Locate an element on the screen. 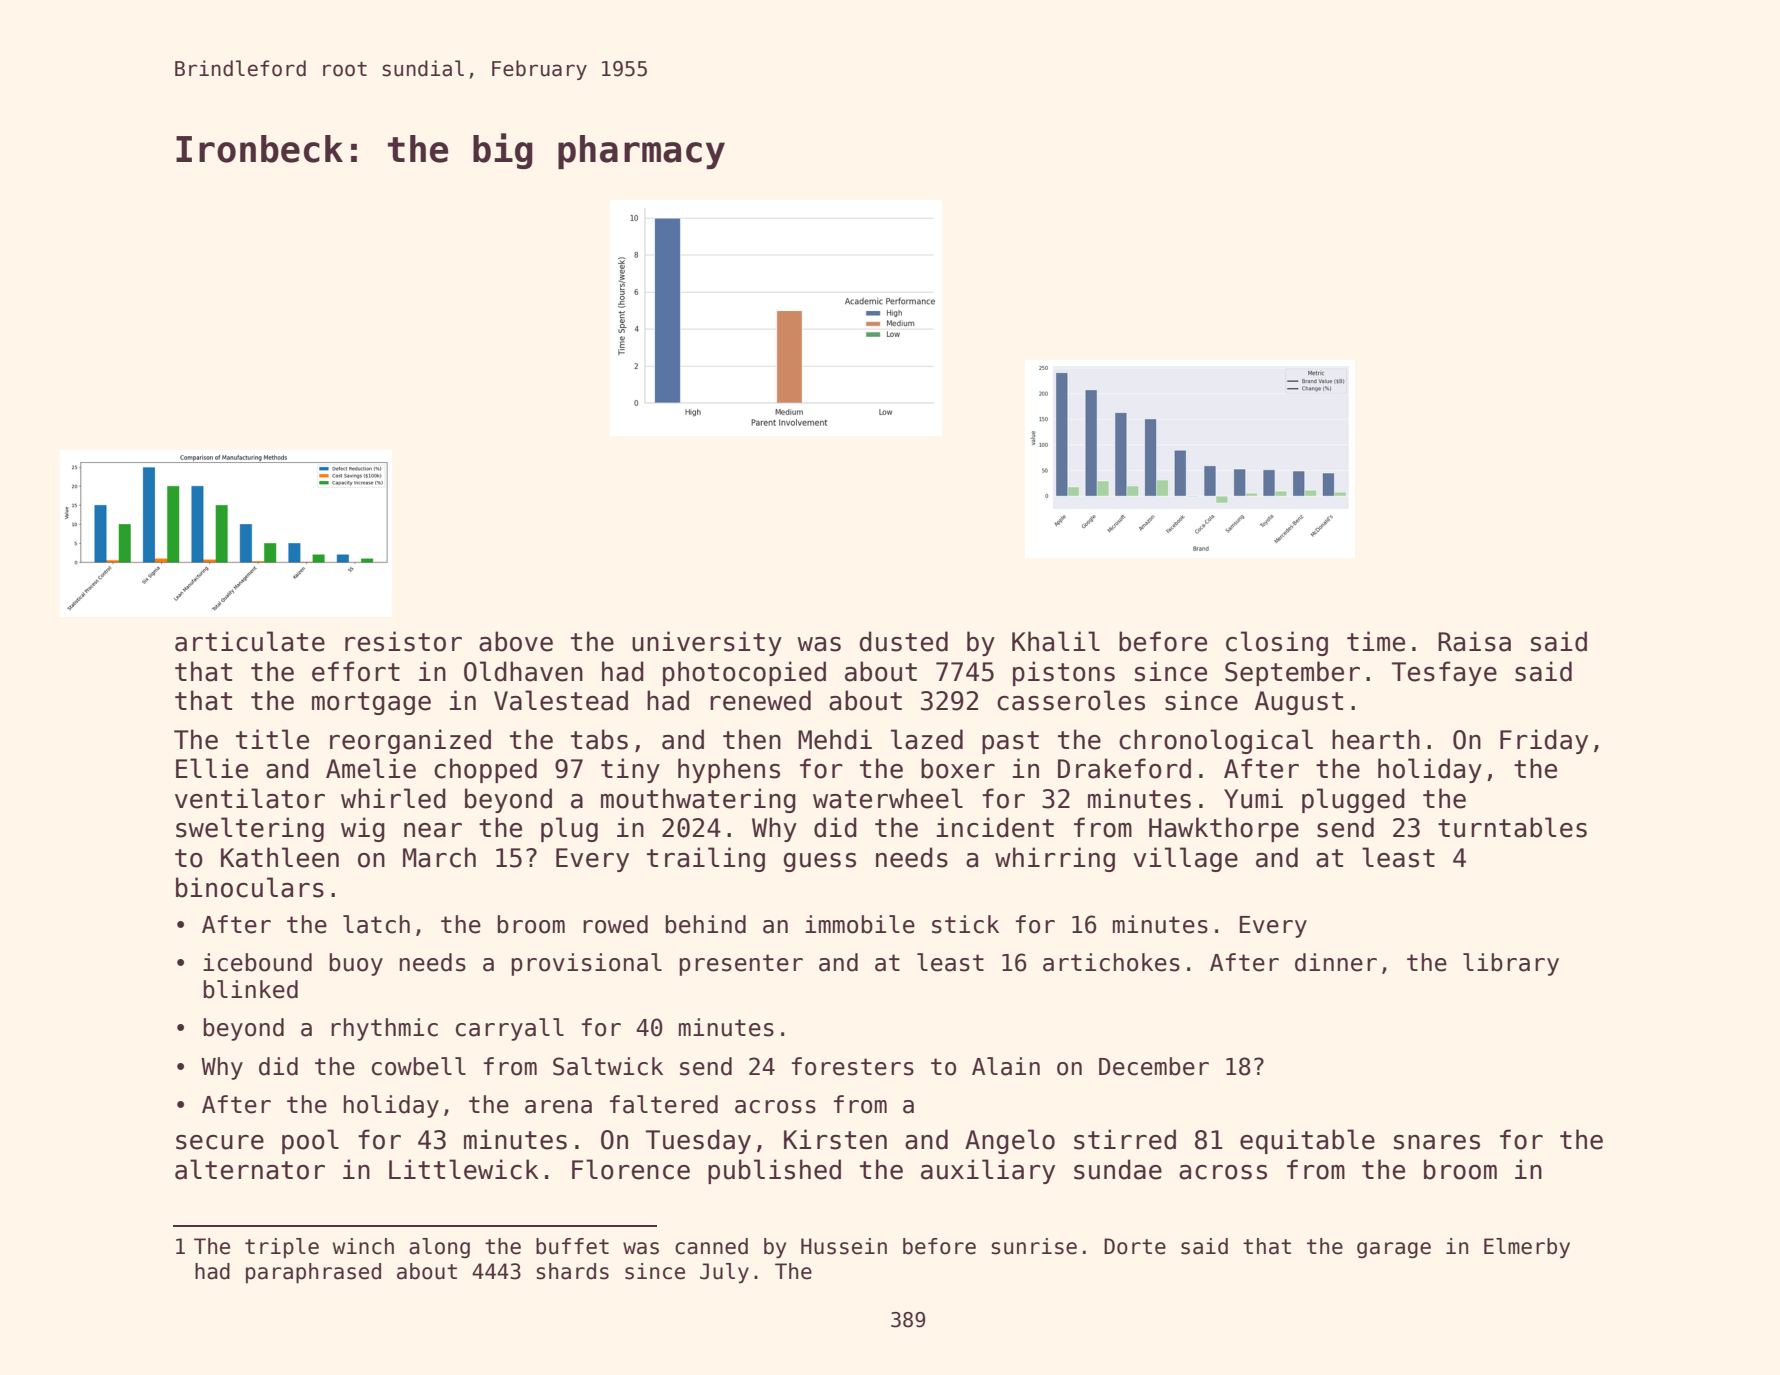 The image size is (1780, 1375). presenter is located at coordinates (741, 965).
